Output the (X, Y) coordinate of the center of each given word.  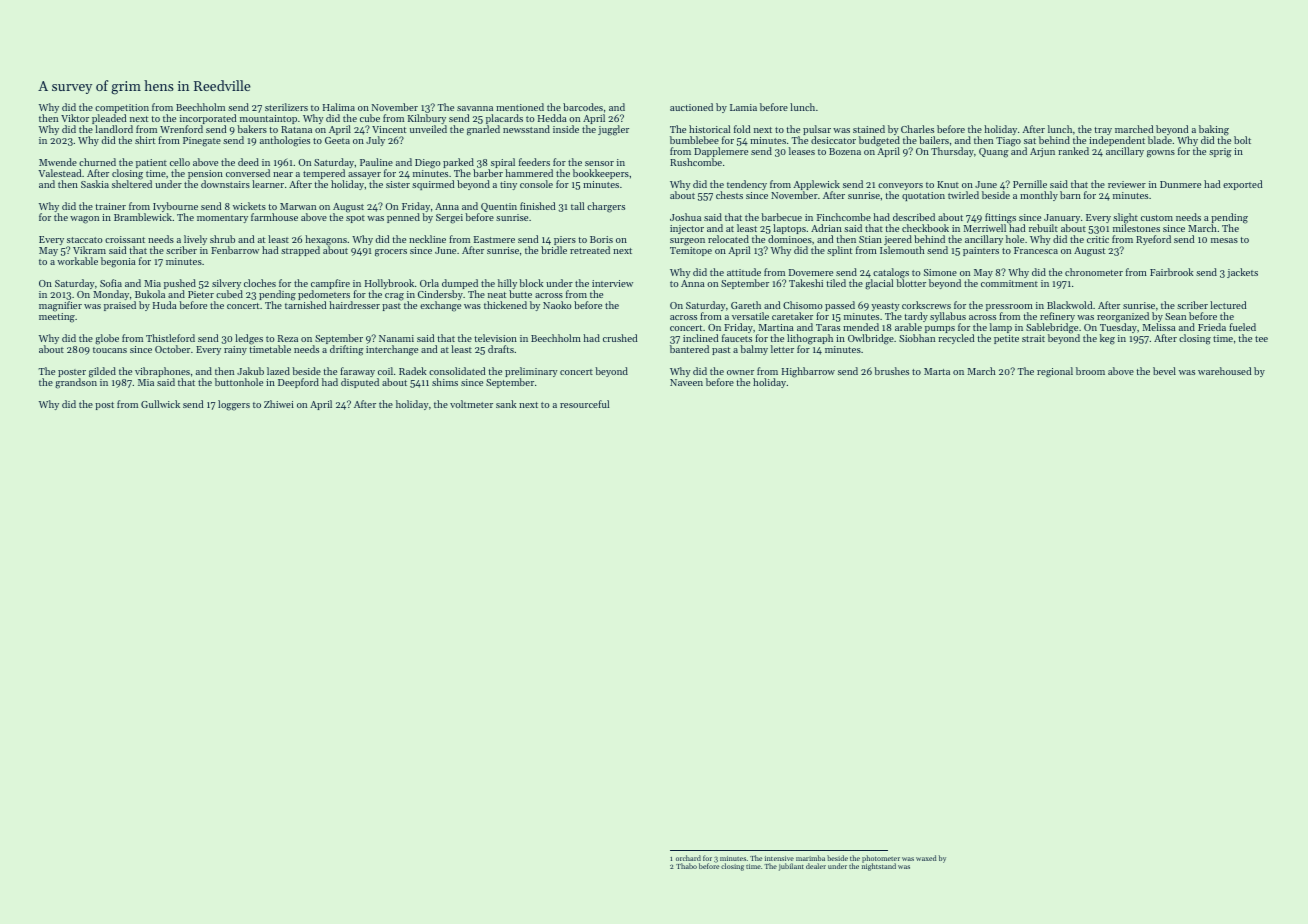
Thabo (686, 866)
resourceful (584, 404)
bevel (1164, 371)
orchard (688, 858)
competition (122, 108)
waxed (926, 858)
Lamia (743, 107)
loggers (234, 405)
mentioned (520, 107)
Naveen (686, 382)
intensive (779, 858)
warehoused (1224, 371)
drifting (347, 350)
